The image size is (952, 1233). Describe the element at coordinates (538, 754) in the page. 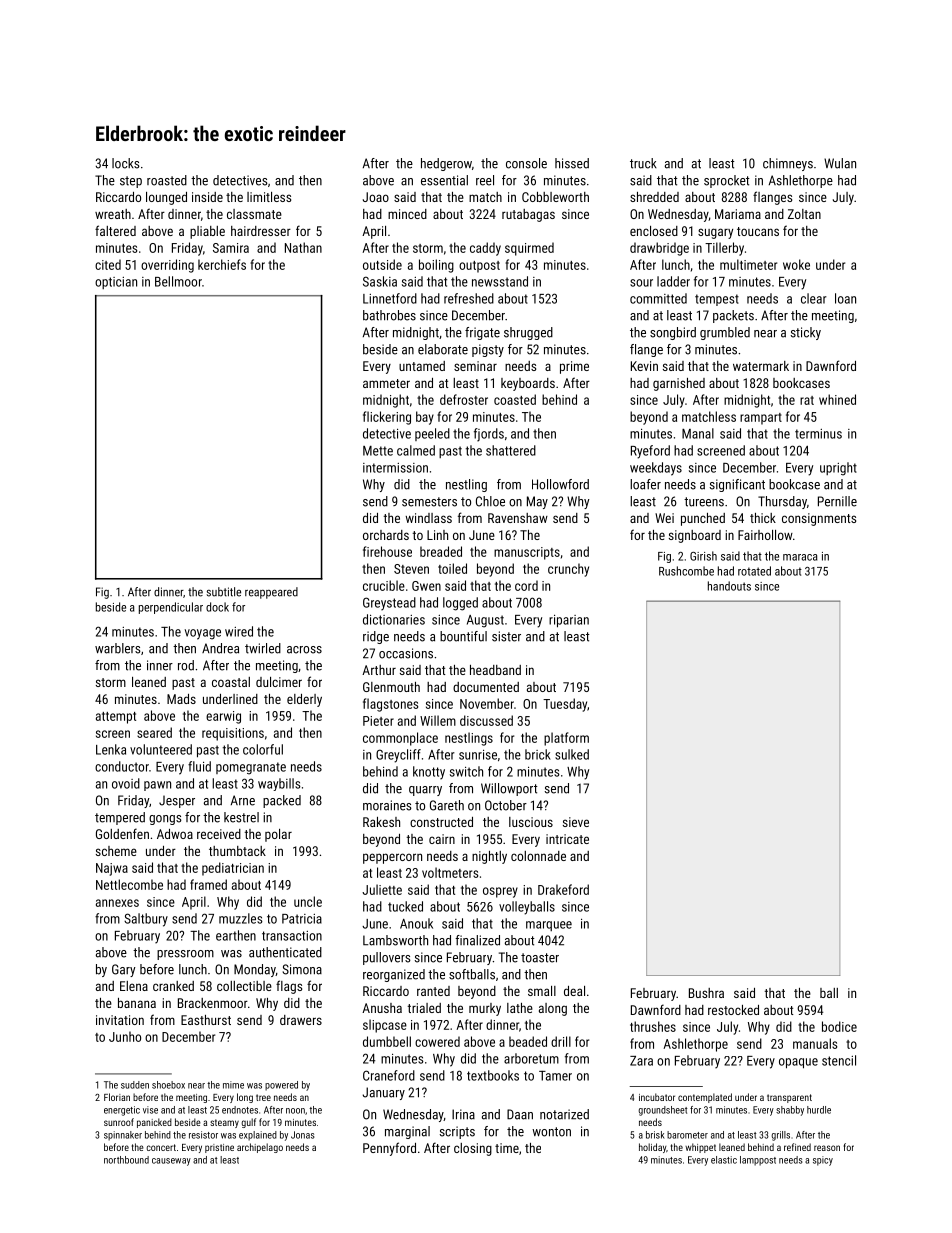

I see `brick` at that location.
